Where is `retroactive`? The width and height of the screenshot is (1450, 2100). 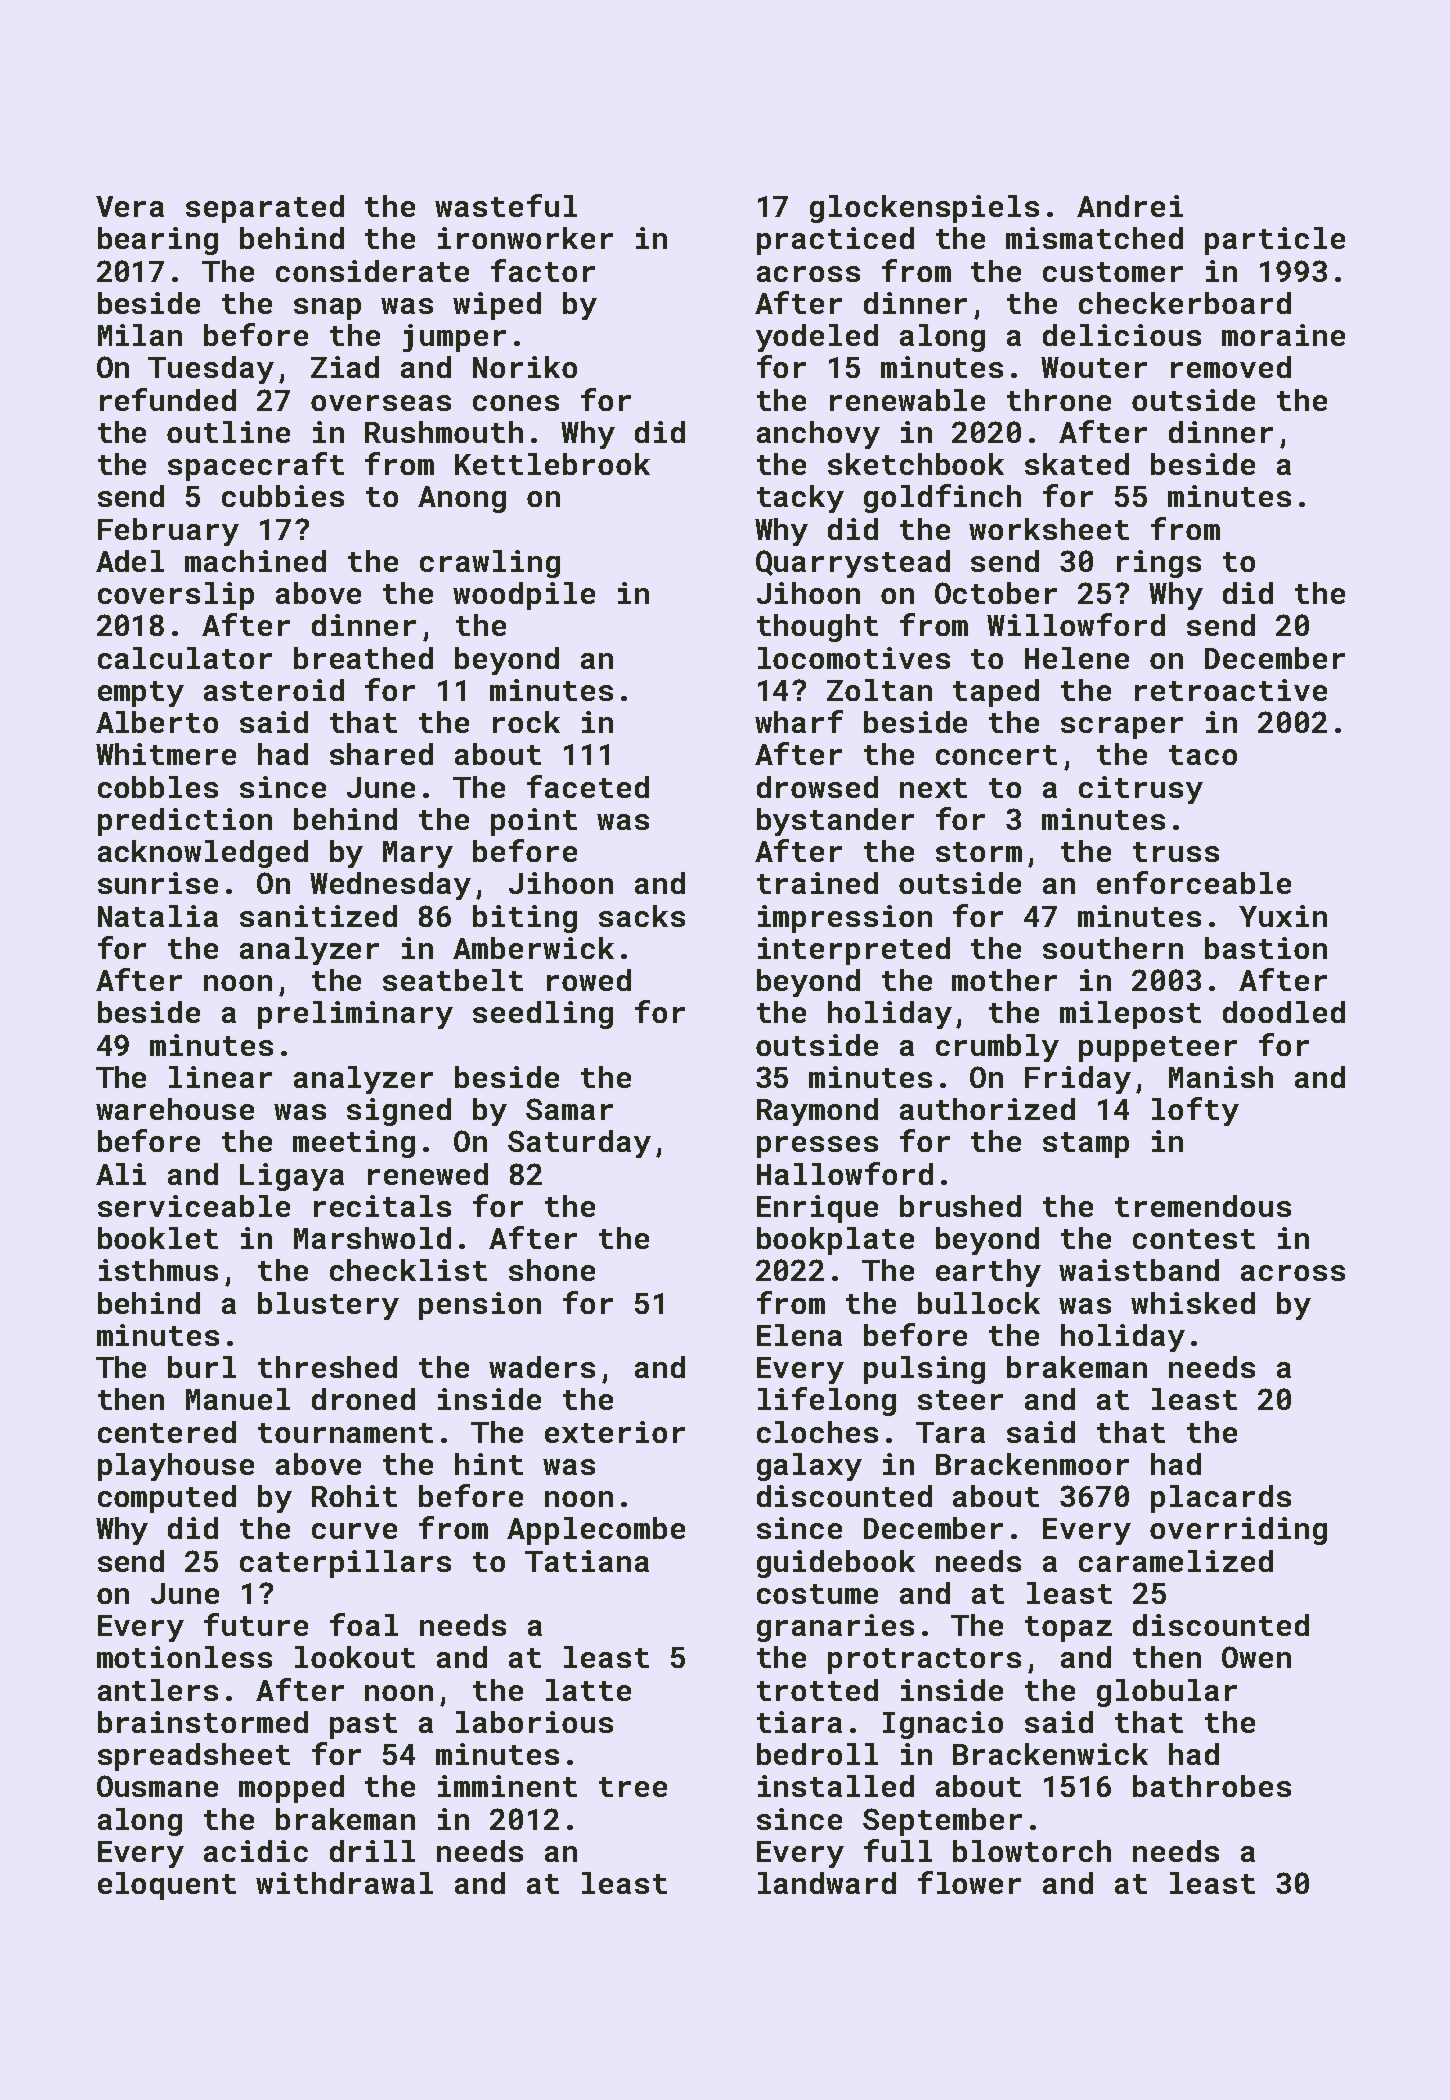
retroactive is located at coordinates (1231, 690).
